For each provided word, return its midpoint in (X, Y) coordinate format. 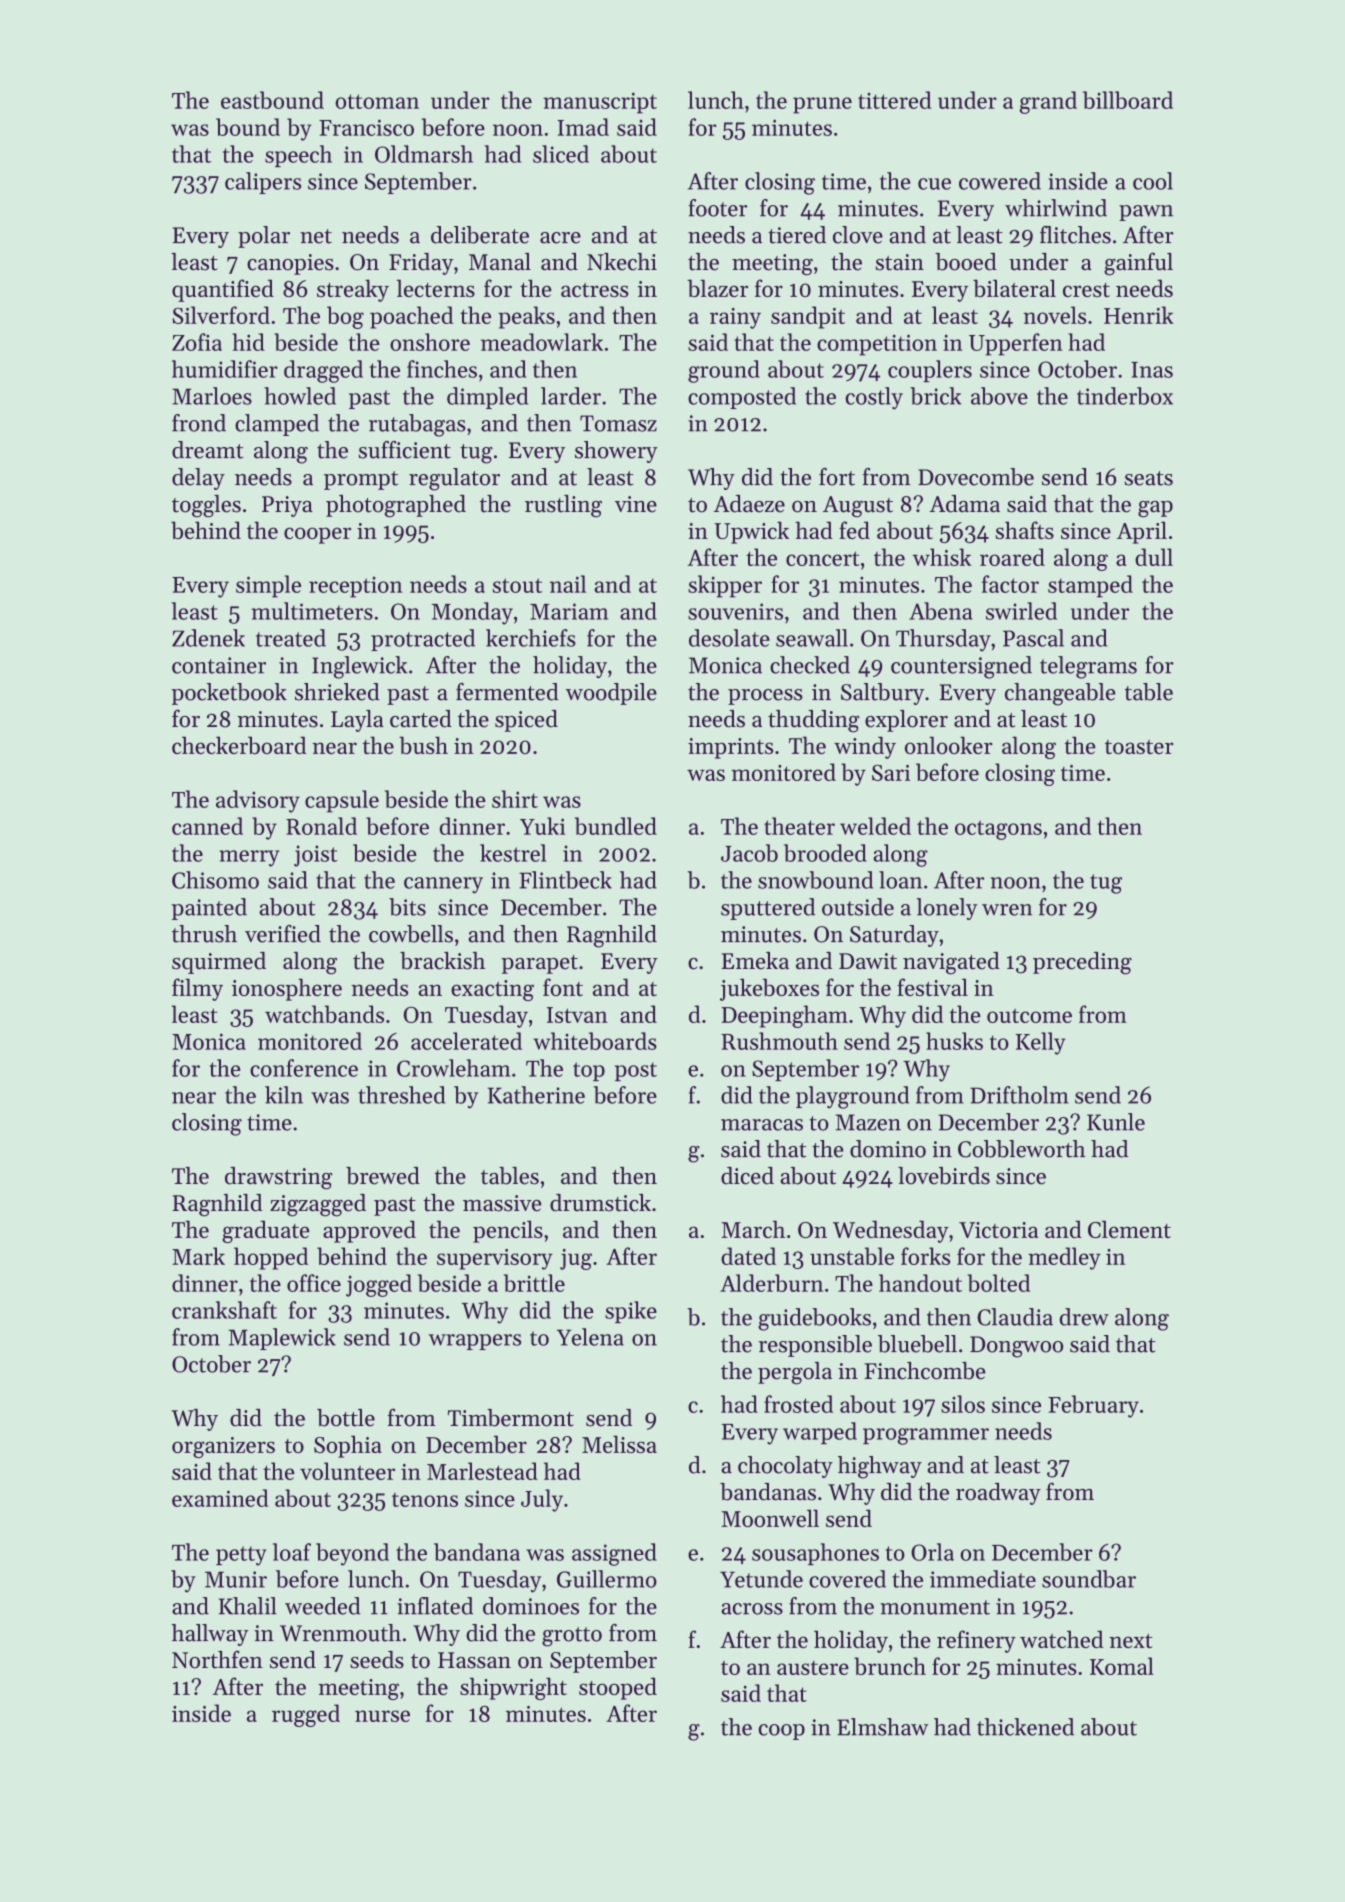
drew (1084, 1317)
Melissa (619, 1444)
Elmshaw (882, 1727)
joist (316, 856)
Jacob (749, 853)
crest (1086, 290)
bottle (346, 1418)
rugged (306, 1715)
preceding (1082, 963)
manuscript (600, 103)
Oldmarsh (424, 154)
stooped (618, 1688)
